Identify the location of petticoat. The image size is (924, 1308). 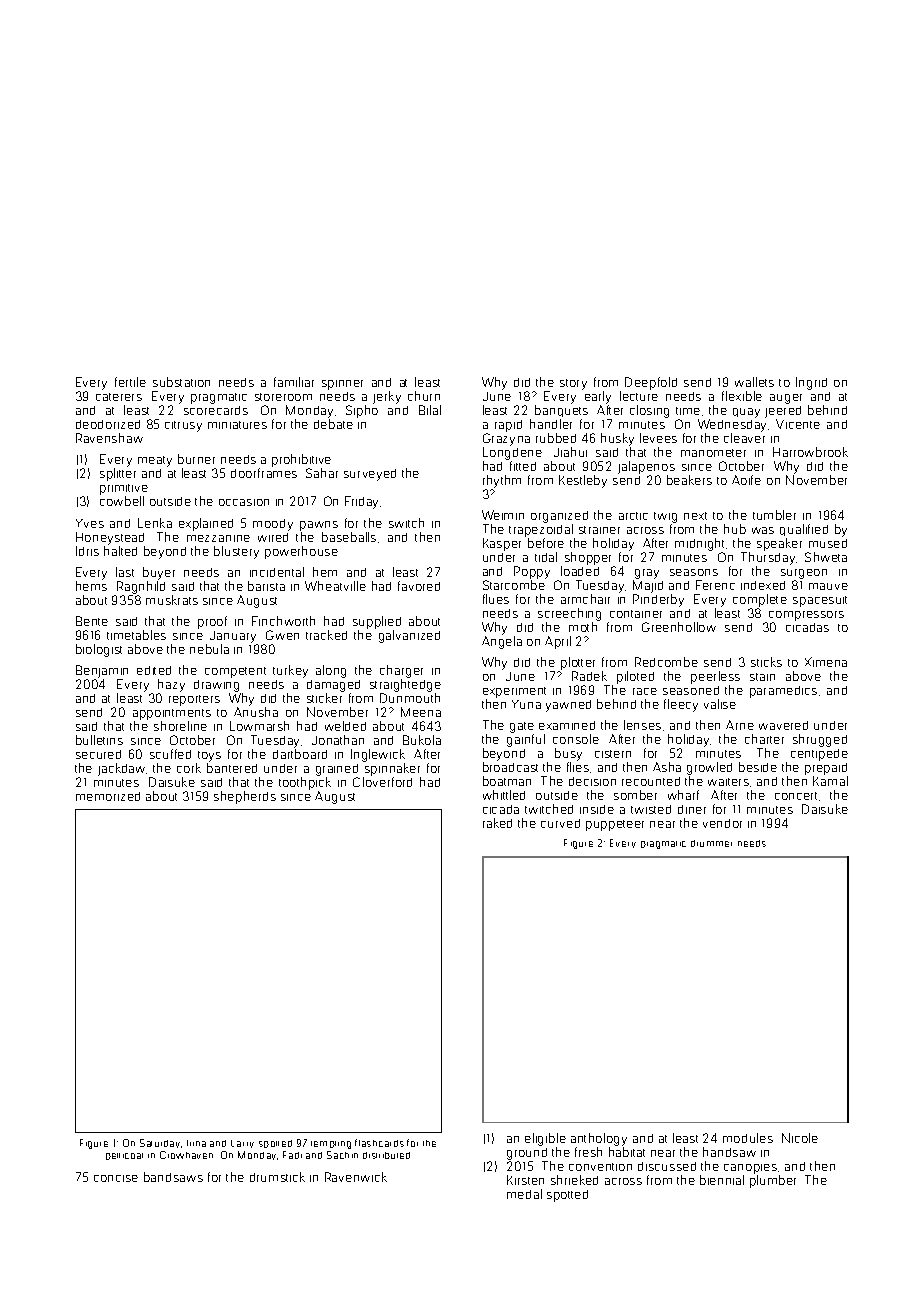
(124, 1156).
